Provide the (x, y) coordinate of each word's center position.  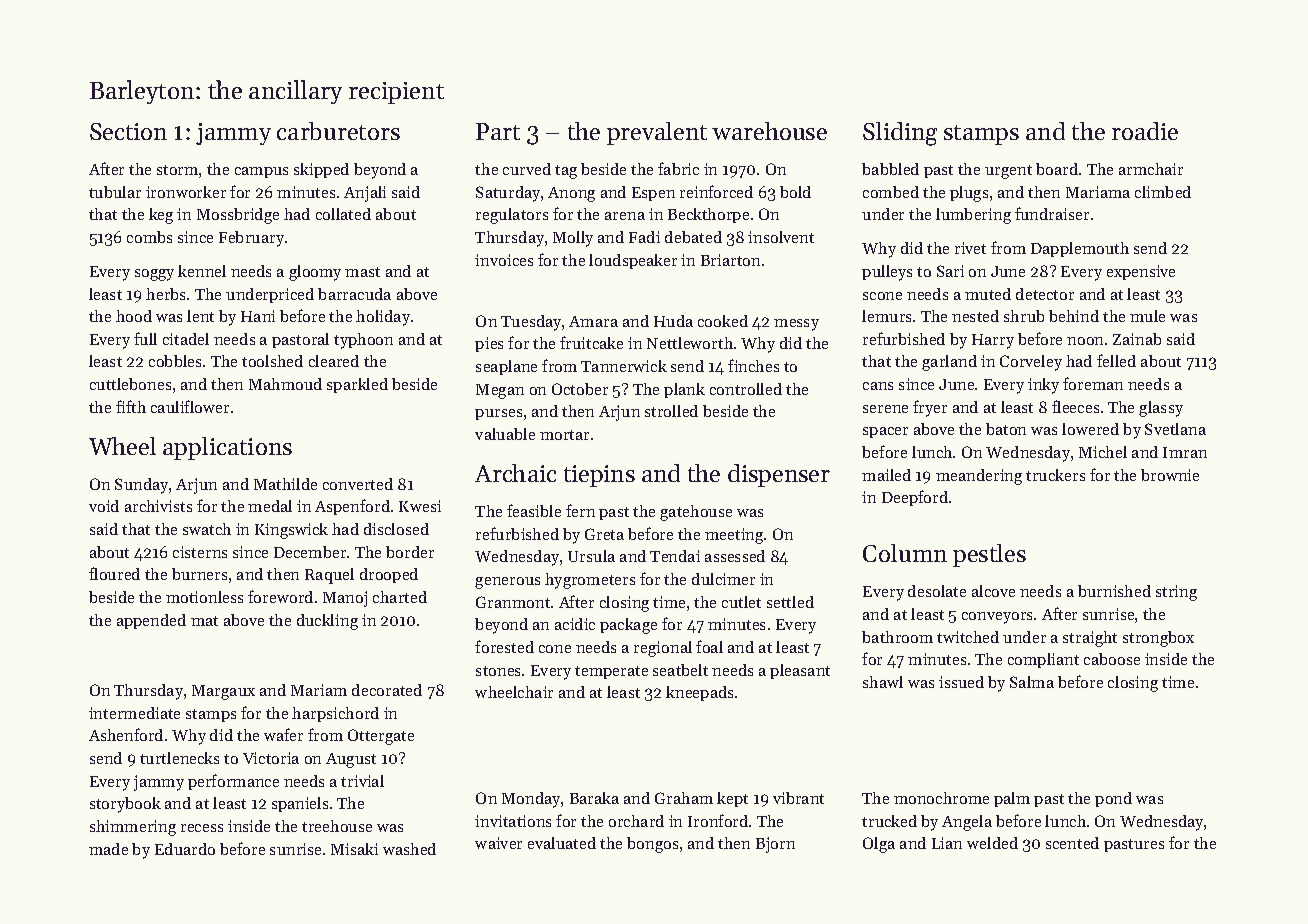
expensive (1141, 272)
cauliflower (190, 406)
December (310, 552)
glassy (1161, 409)
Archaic (515, 473)
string (1176, 593)
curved (527, 169)
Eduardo (185, 849)
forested (504, 646)
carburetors (338, 131)
